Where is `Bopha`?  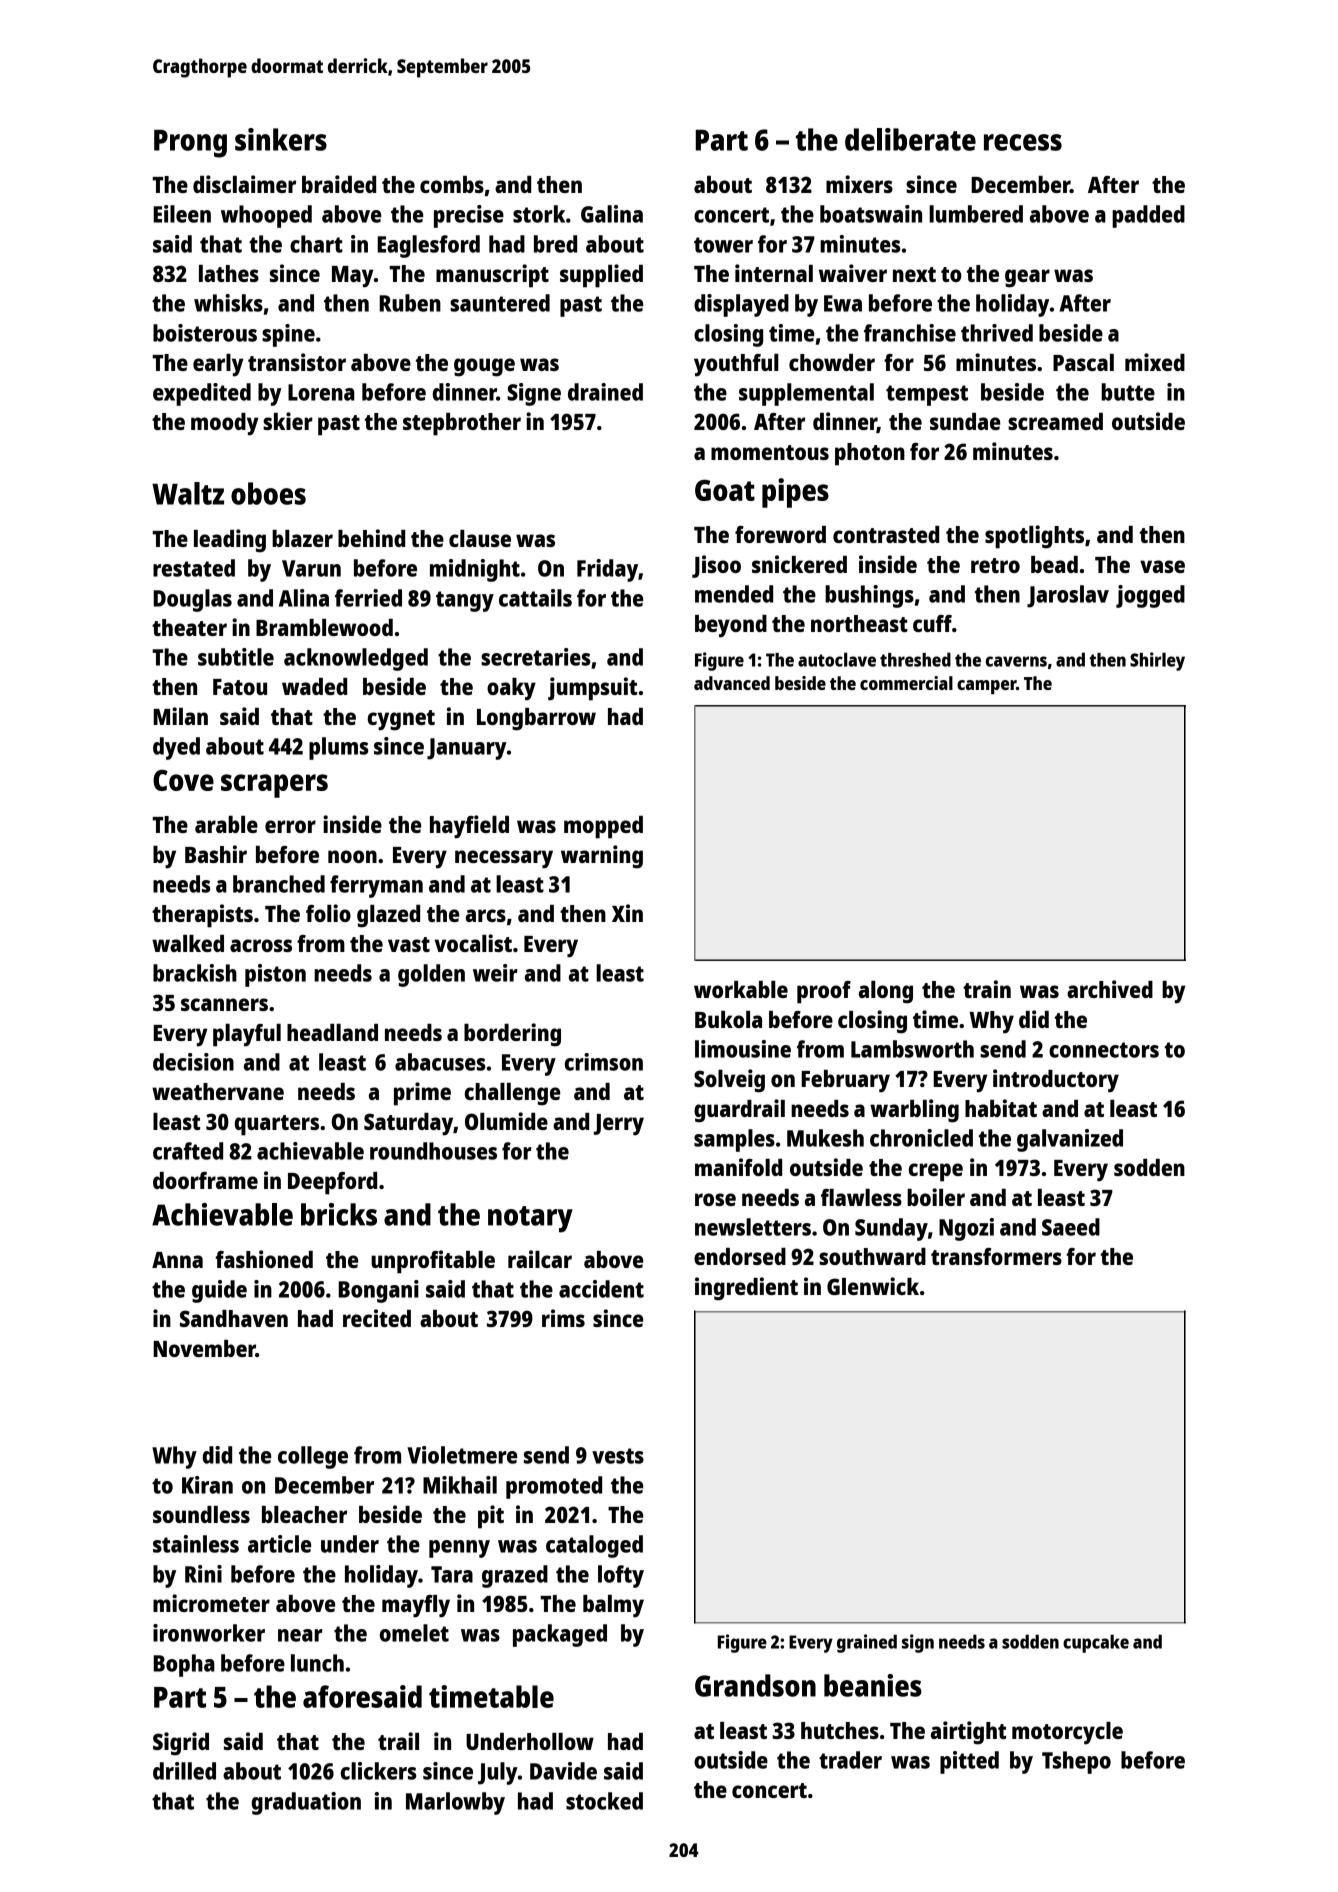
Bopha is located at coordinates (184, 1665).
